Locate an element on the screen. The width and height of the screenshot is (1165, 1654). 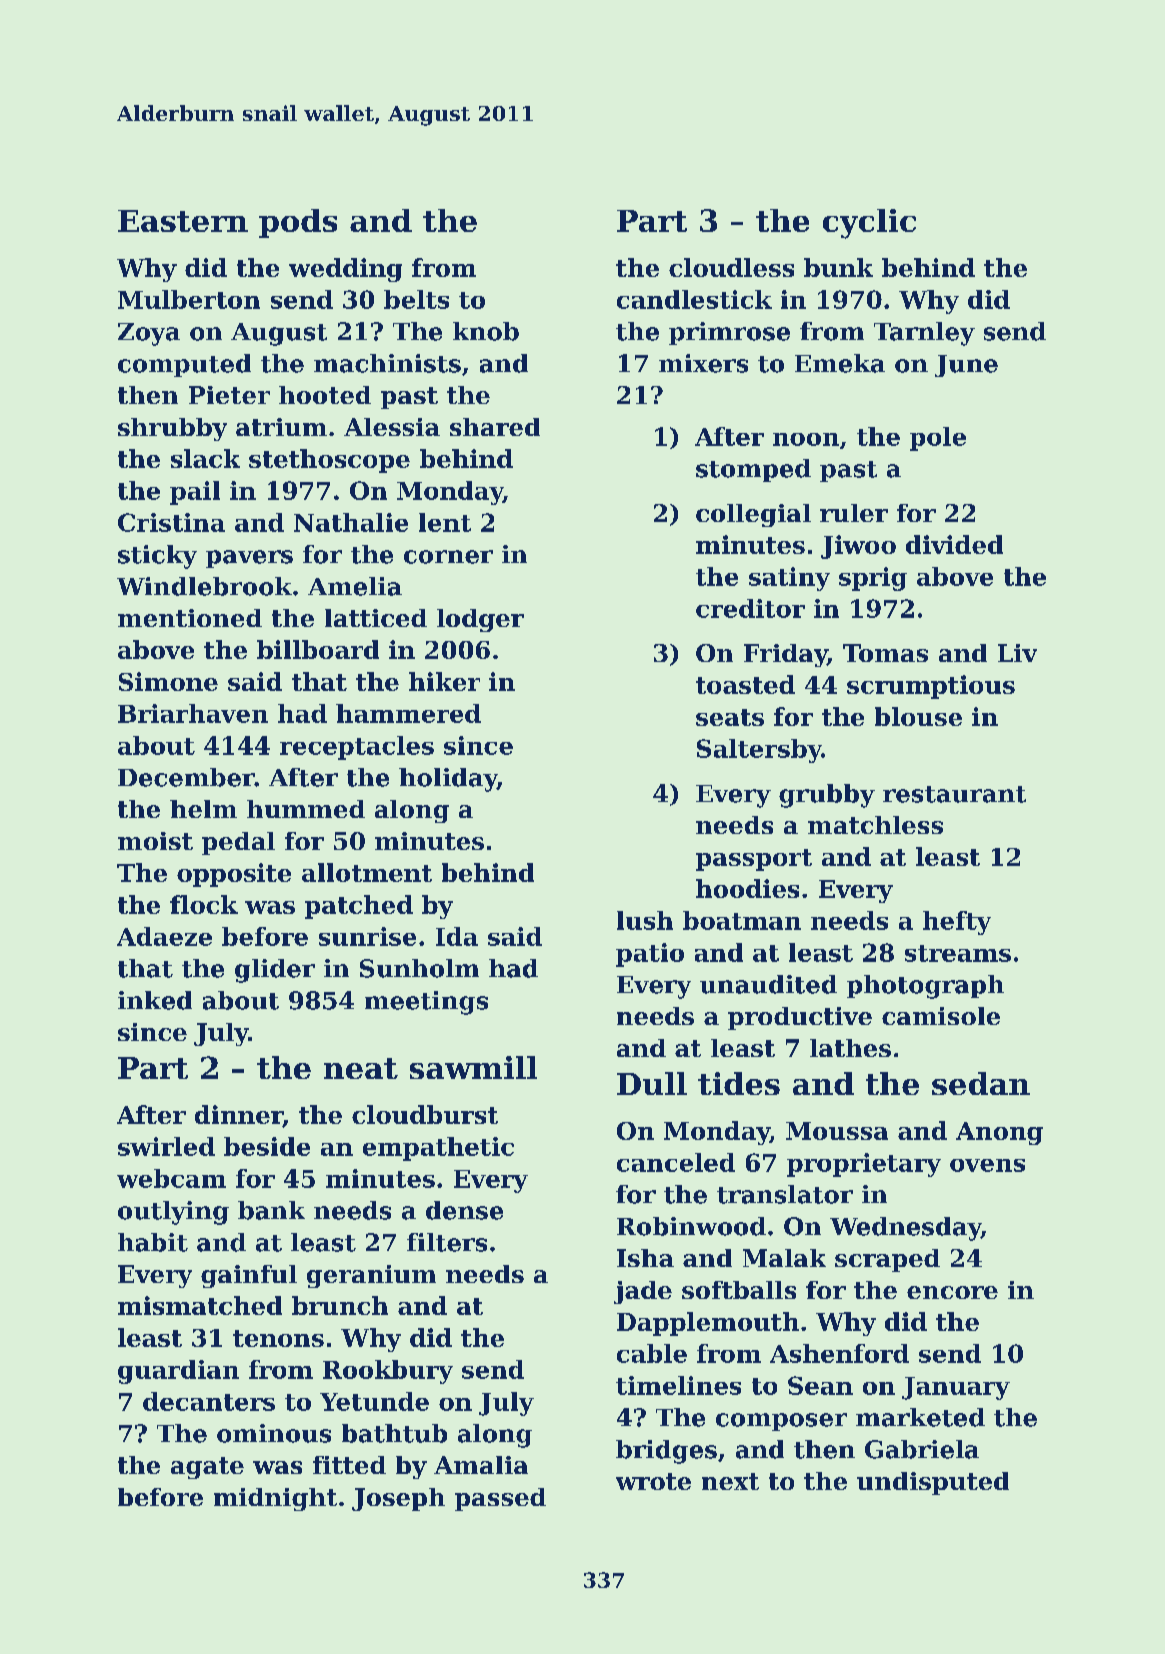
habit is located at coordinates (153, 1242).
